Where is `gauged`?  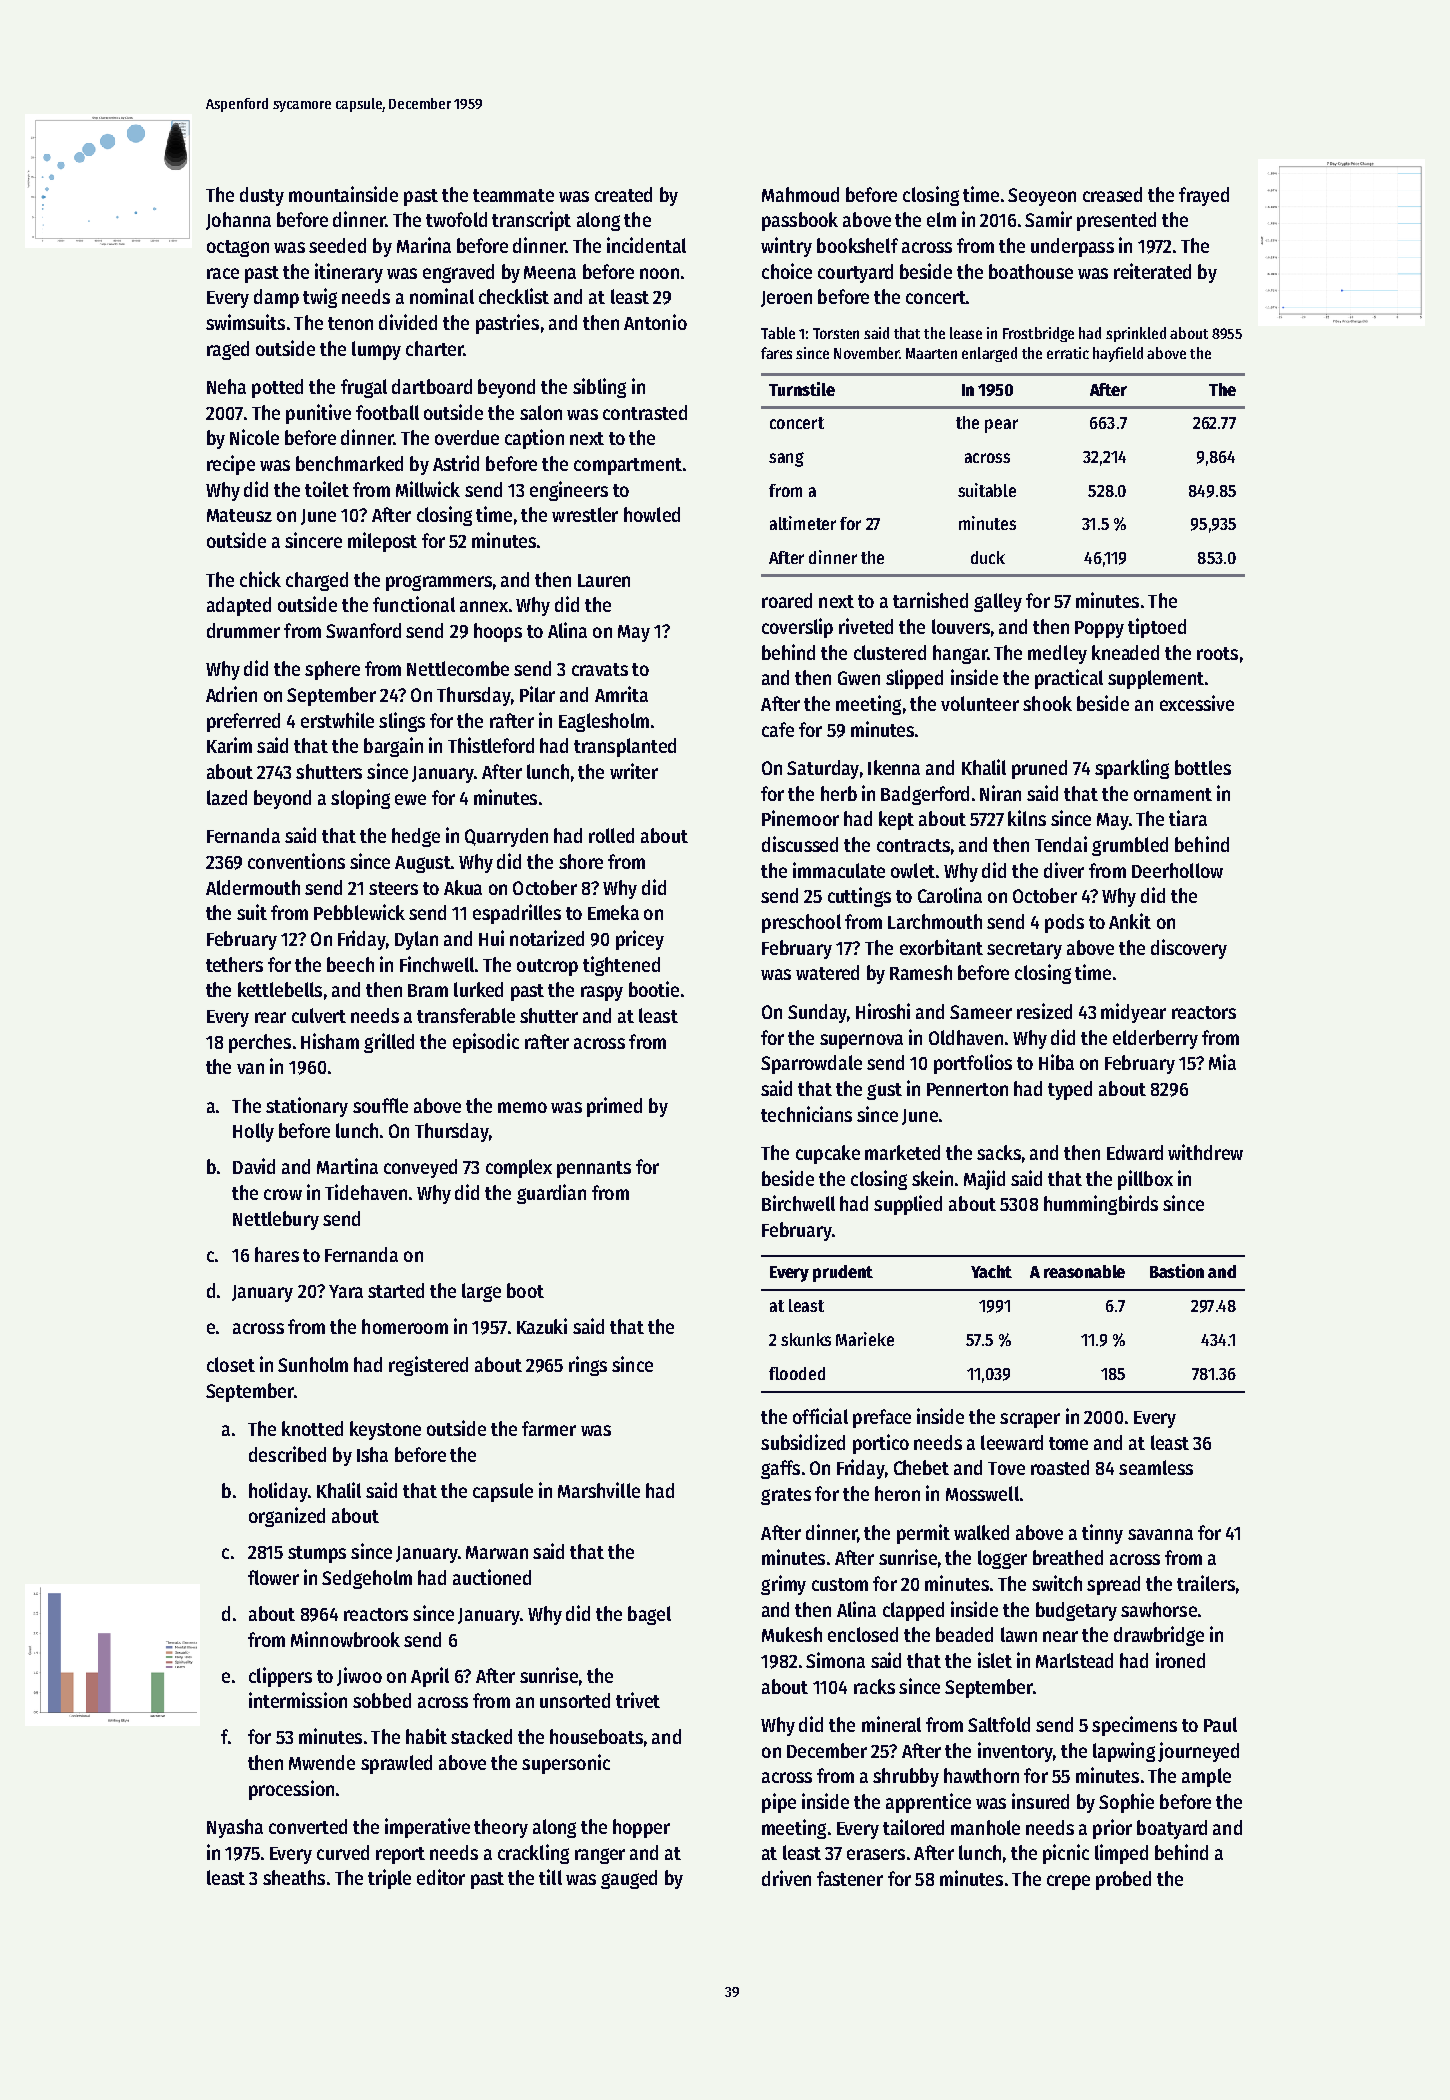
gauged is located at coordinates (629, 1879).
